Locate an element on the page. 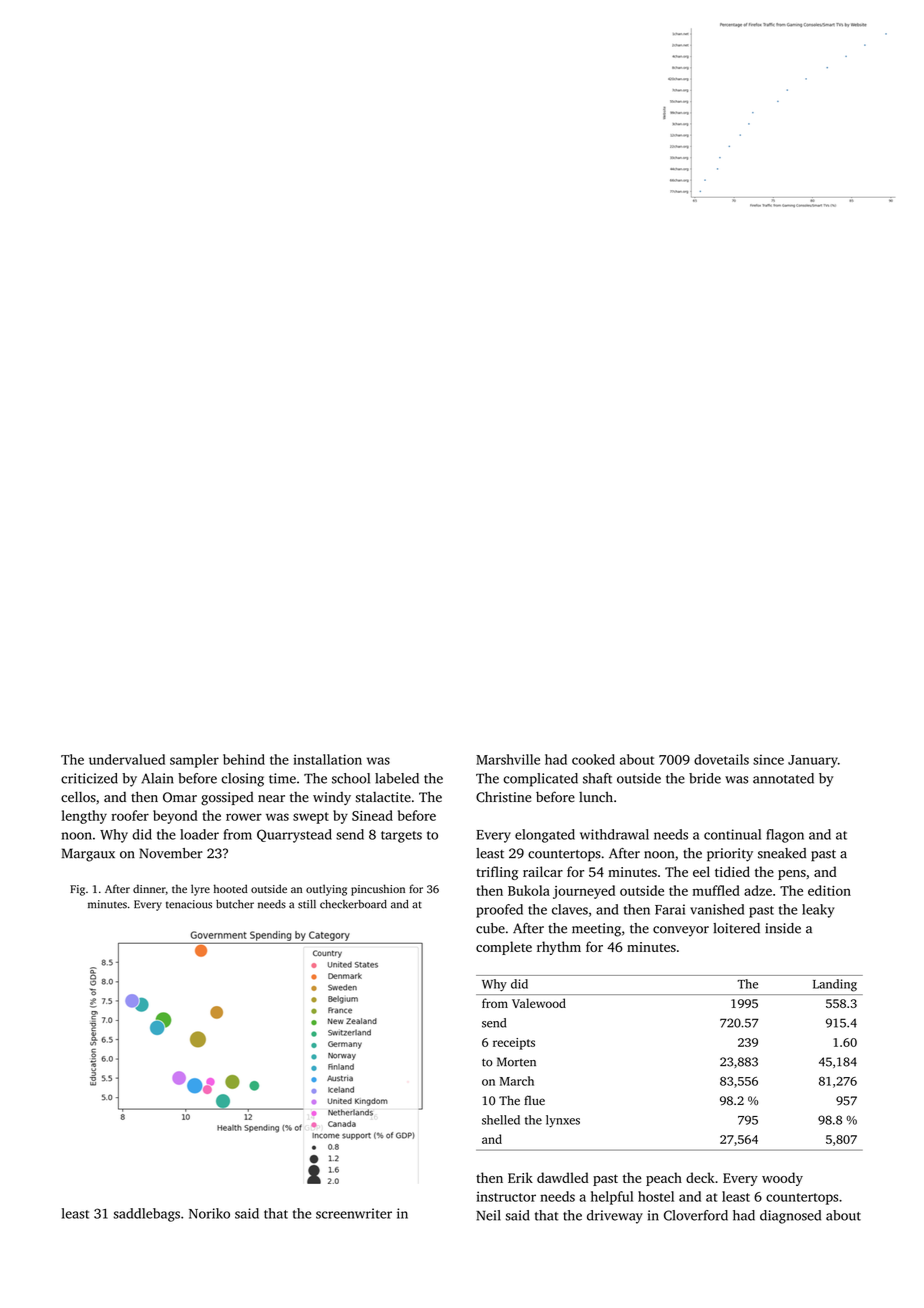  saddlebags is located at coordinates (147, 1215).
